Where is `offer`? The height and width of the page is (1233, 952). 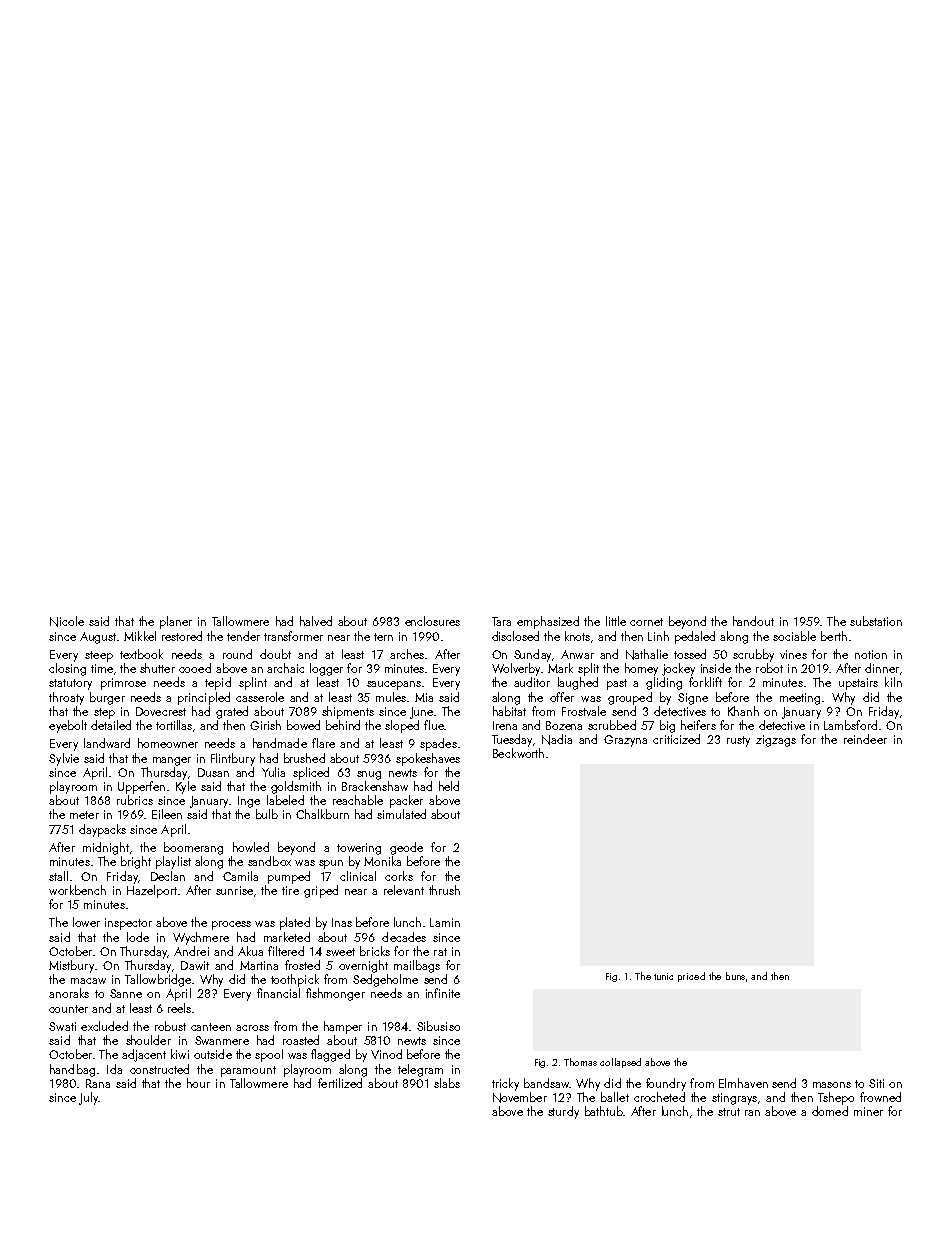
offer is located at coordinates (562, 697).
